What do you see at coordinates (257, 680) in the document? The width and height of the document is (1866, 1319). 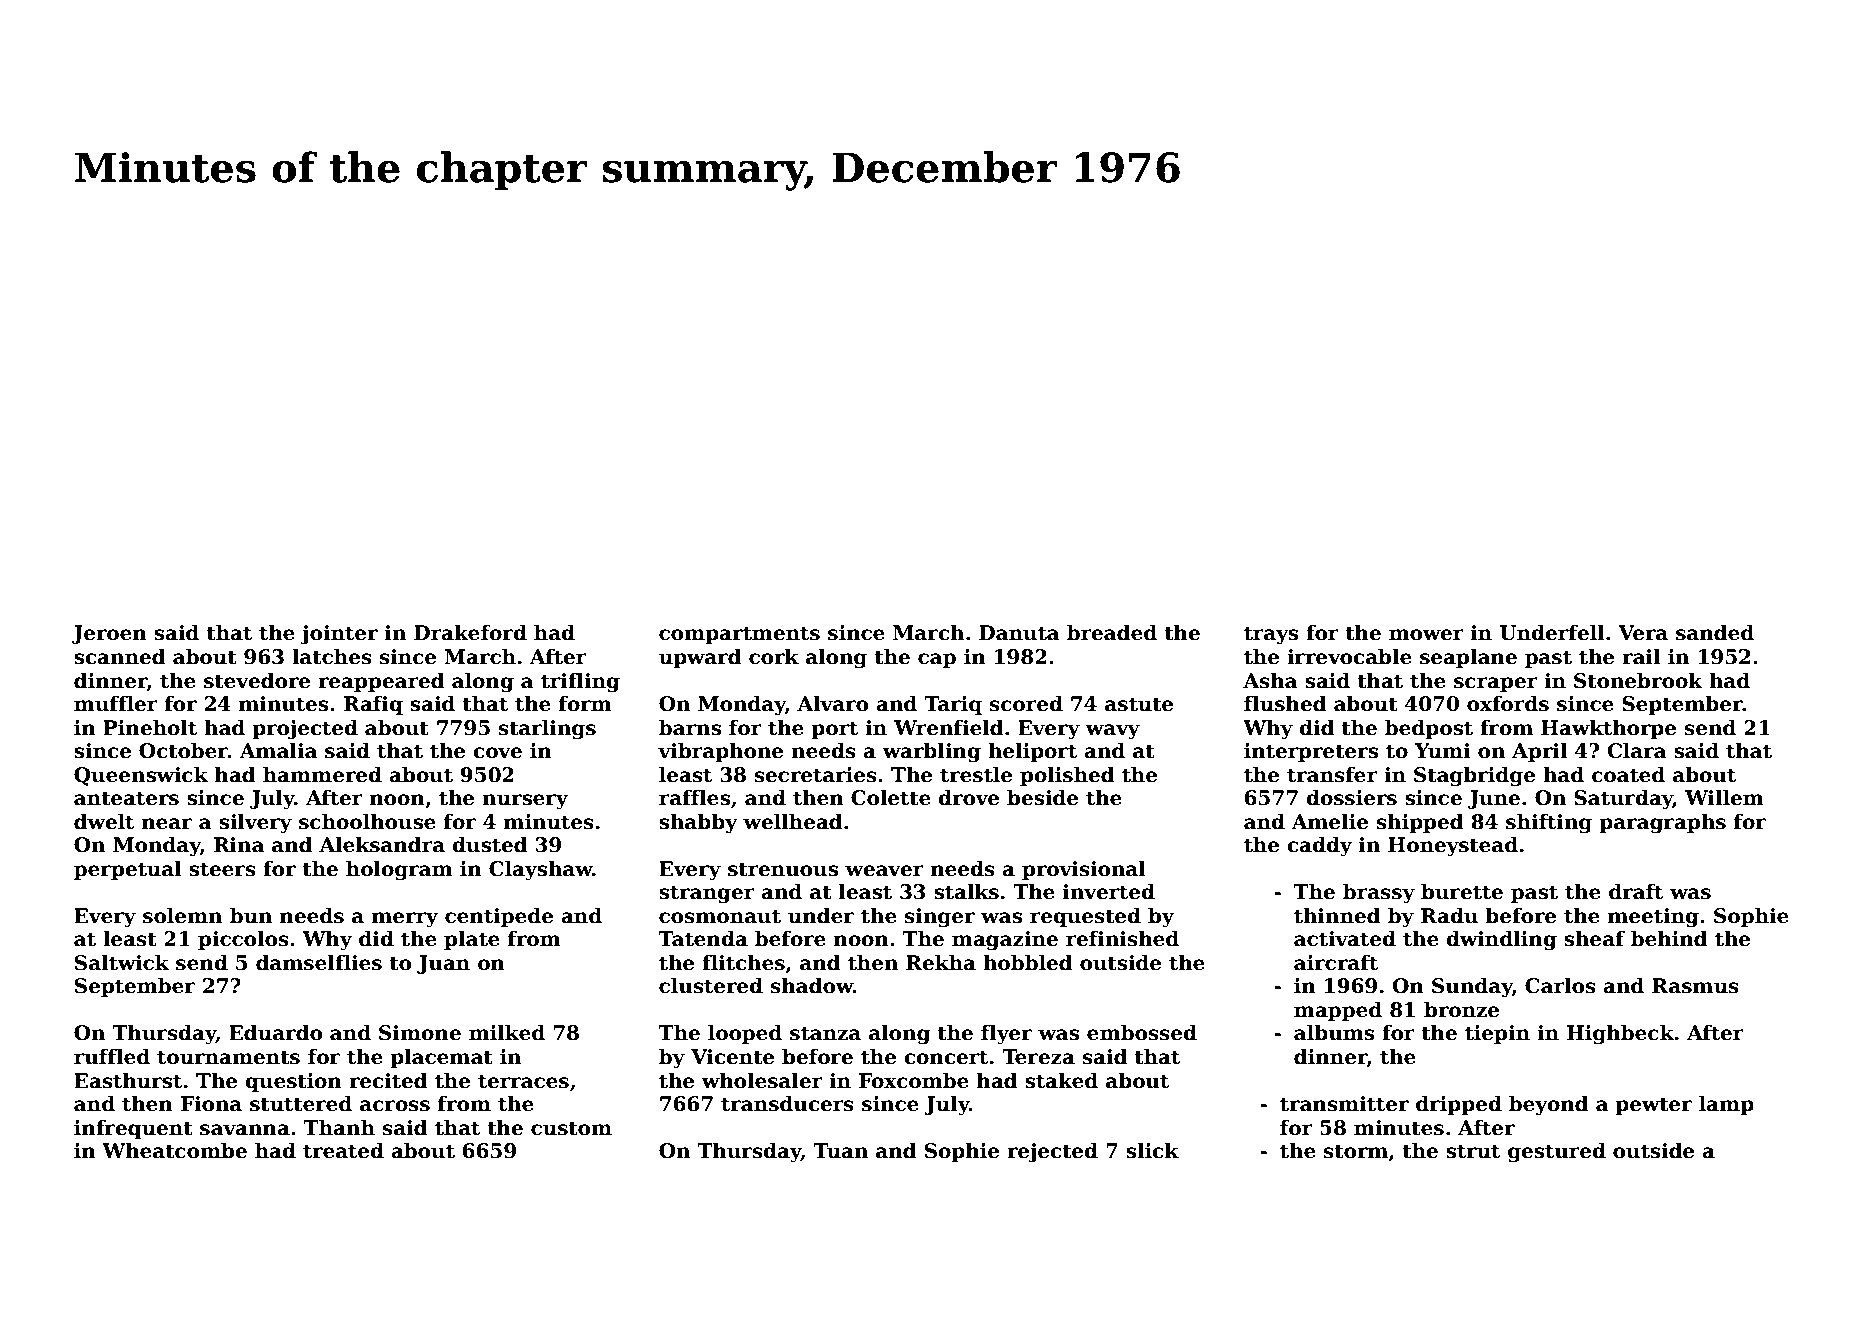 I see `stevedore` at bounding box center [257, 680].
